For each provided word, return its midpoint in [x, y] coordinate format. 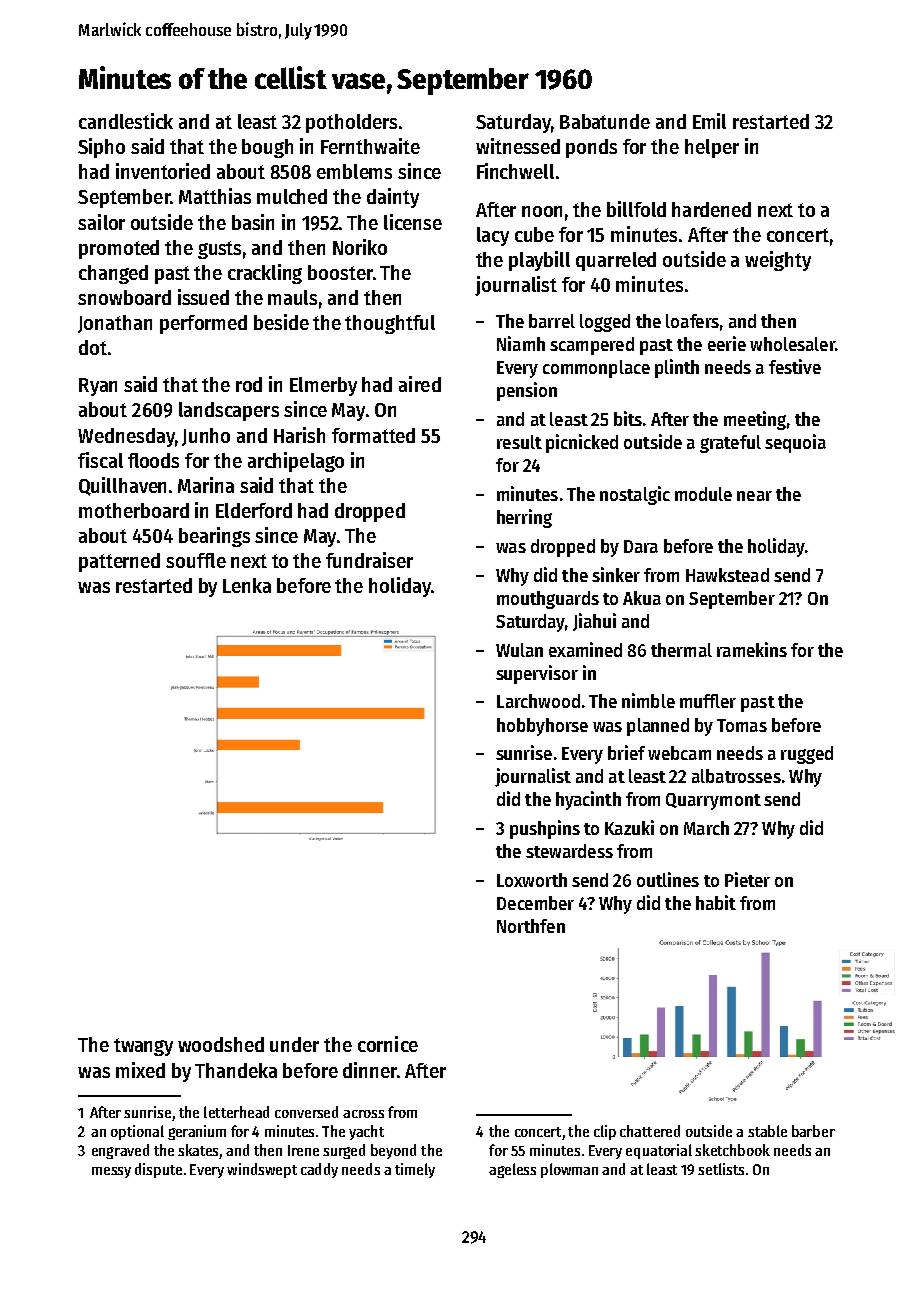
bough [267, 148]
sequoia [795, 443]
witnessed [518, 146]
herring [524, 518]
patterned [119, 562]
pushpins [545, 829]
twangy [143, 1047]
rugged [807, 755]
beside [281, 322]
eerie [727, 343]
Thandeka [236, 1070]
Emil [709, 121]
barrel [552, 321]
